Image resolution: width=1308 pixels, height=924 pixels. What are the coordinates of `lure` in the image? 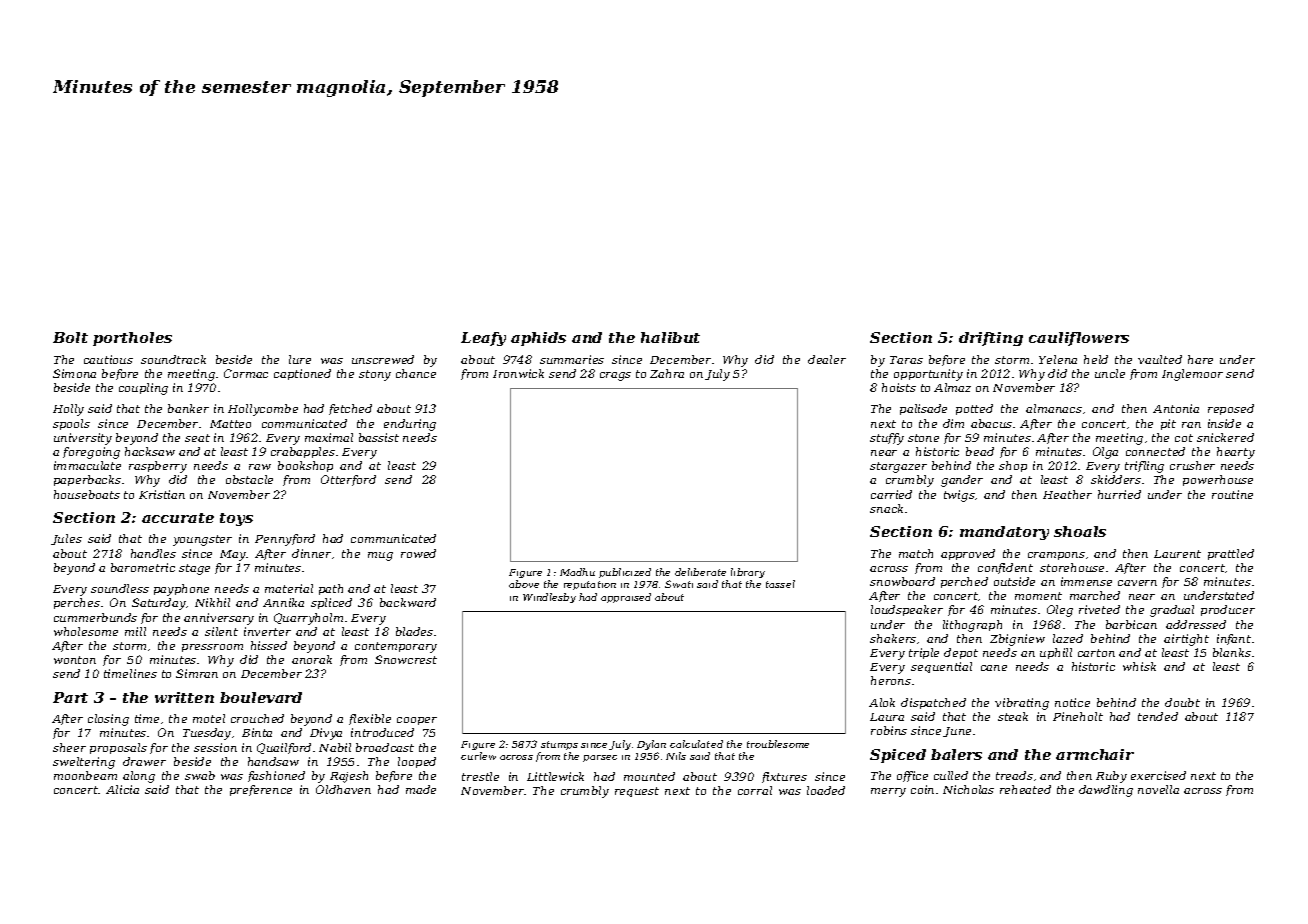 It's located at (300, 359).
